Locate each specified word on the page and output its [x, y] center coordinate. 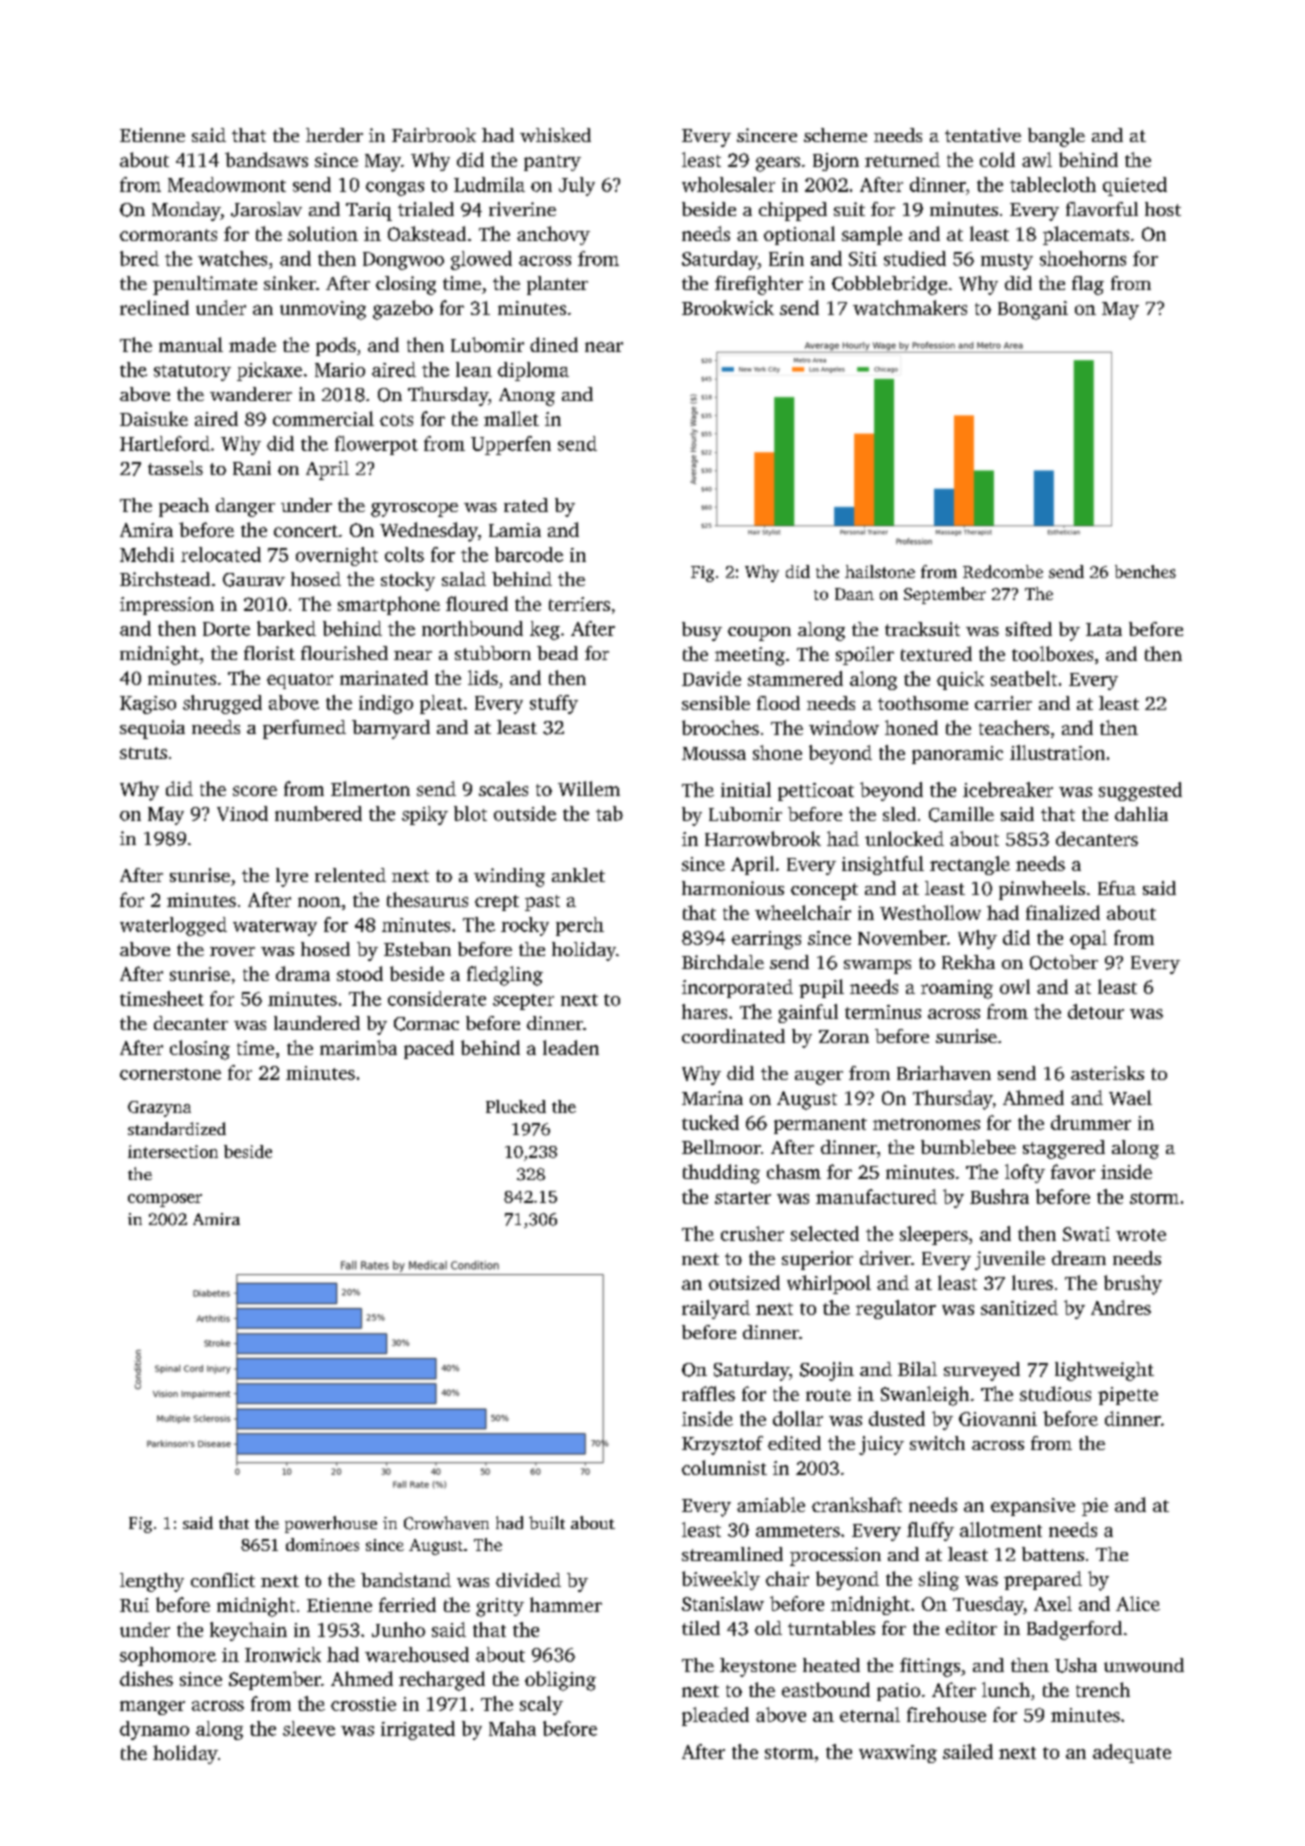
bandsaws [266, 159]
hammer [566, 1604]
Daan [854, 594]
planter [557, 285]
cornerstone [170, 1074]
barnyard [391, 729]
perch [580, 926]
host [1163, 209]
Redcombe [1003, 571]
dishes [146, 1678]
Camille [961, 814]
